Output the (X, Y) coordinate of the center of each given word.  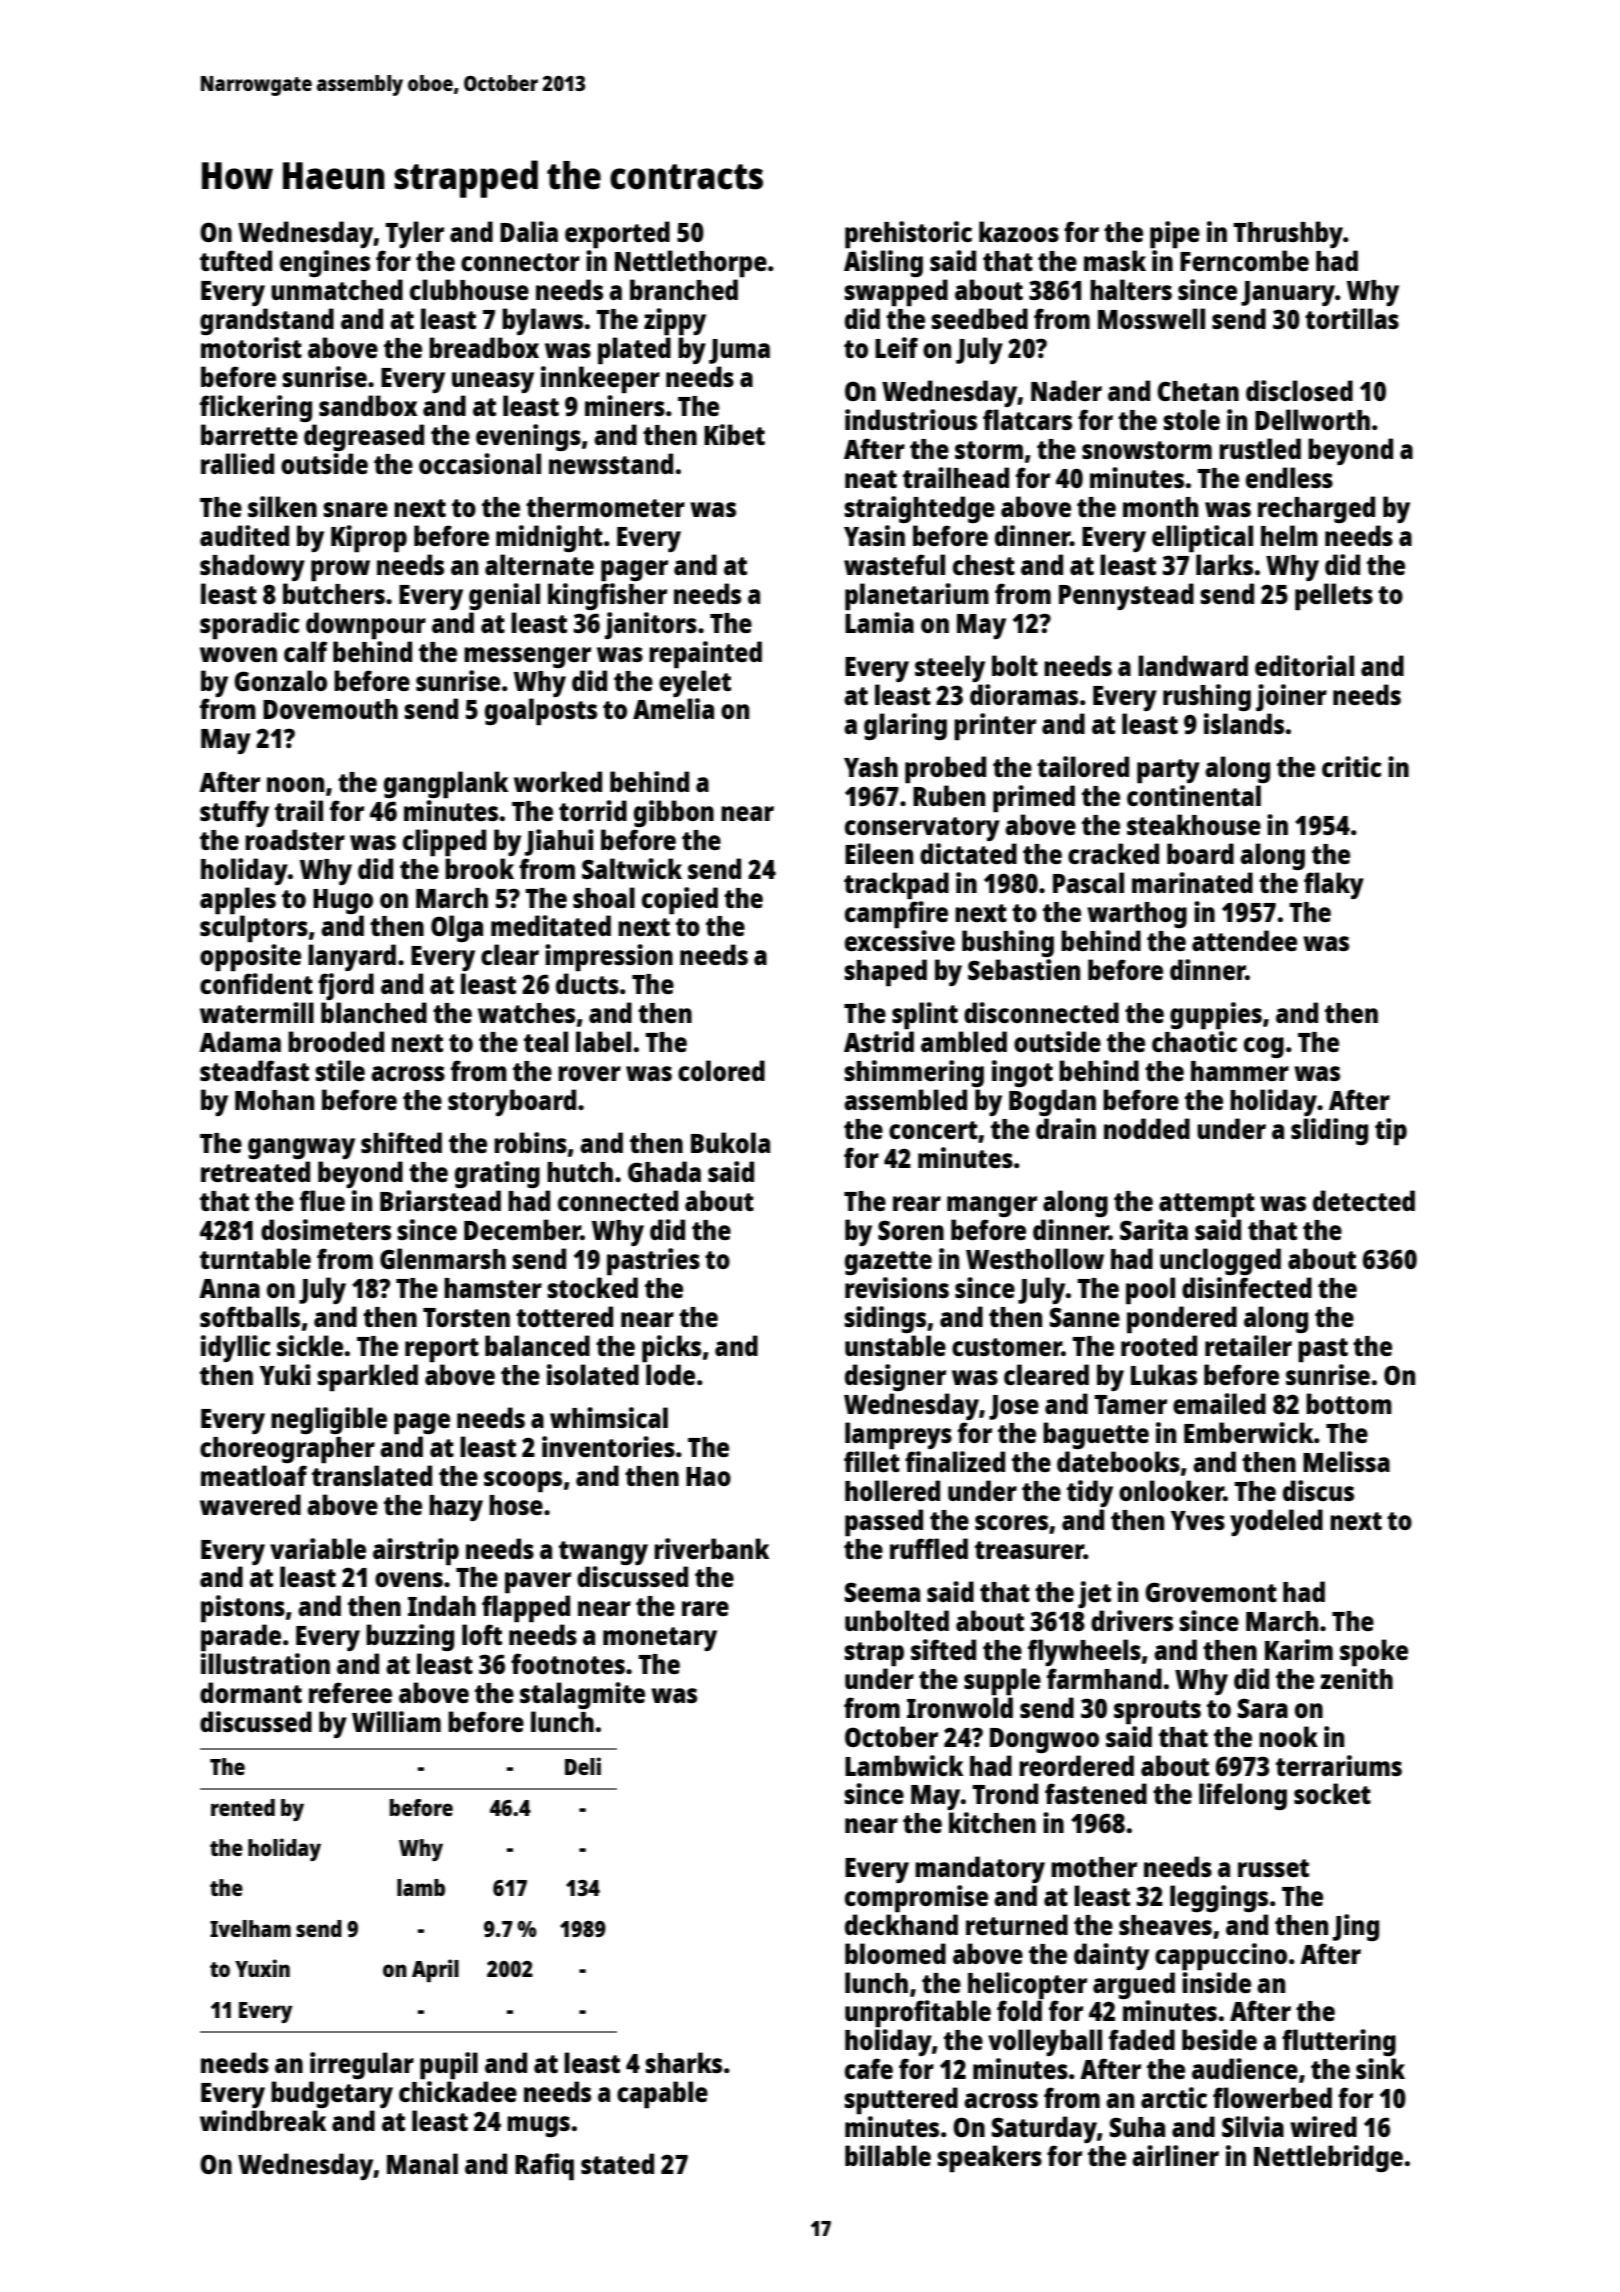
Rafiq (544, 2167)
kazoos (1019, 231)
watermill (257, 1012)
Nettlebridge (1328, 2158)
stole (1191, 419)
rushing (1207, 697)
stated (617, 2163)
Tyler (414, 234)
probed (945, 770)
